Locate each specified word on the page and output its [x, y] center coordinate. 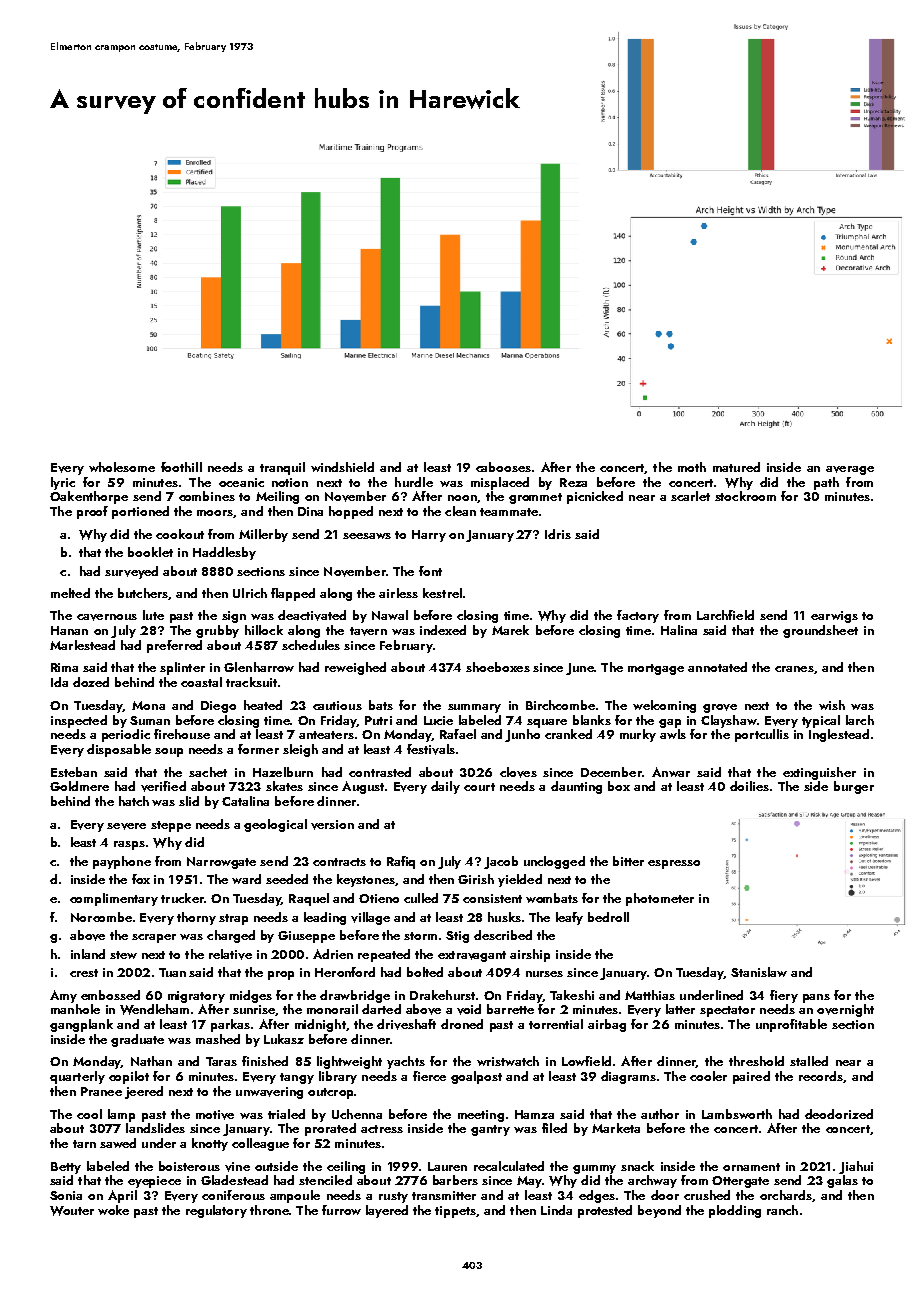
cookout [180, 534]
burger [854, 787]
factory [638, 616]
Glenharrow [259, 667]
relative [230, 954]
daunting [576, 787]
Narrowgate [221, 863]
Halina [679, 630]
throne [269, 1210]
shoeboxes [498, 667]
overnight [845, 1010]
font [430, 571]
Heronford [345, 972]
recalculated [509, 1166]
